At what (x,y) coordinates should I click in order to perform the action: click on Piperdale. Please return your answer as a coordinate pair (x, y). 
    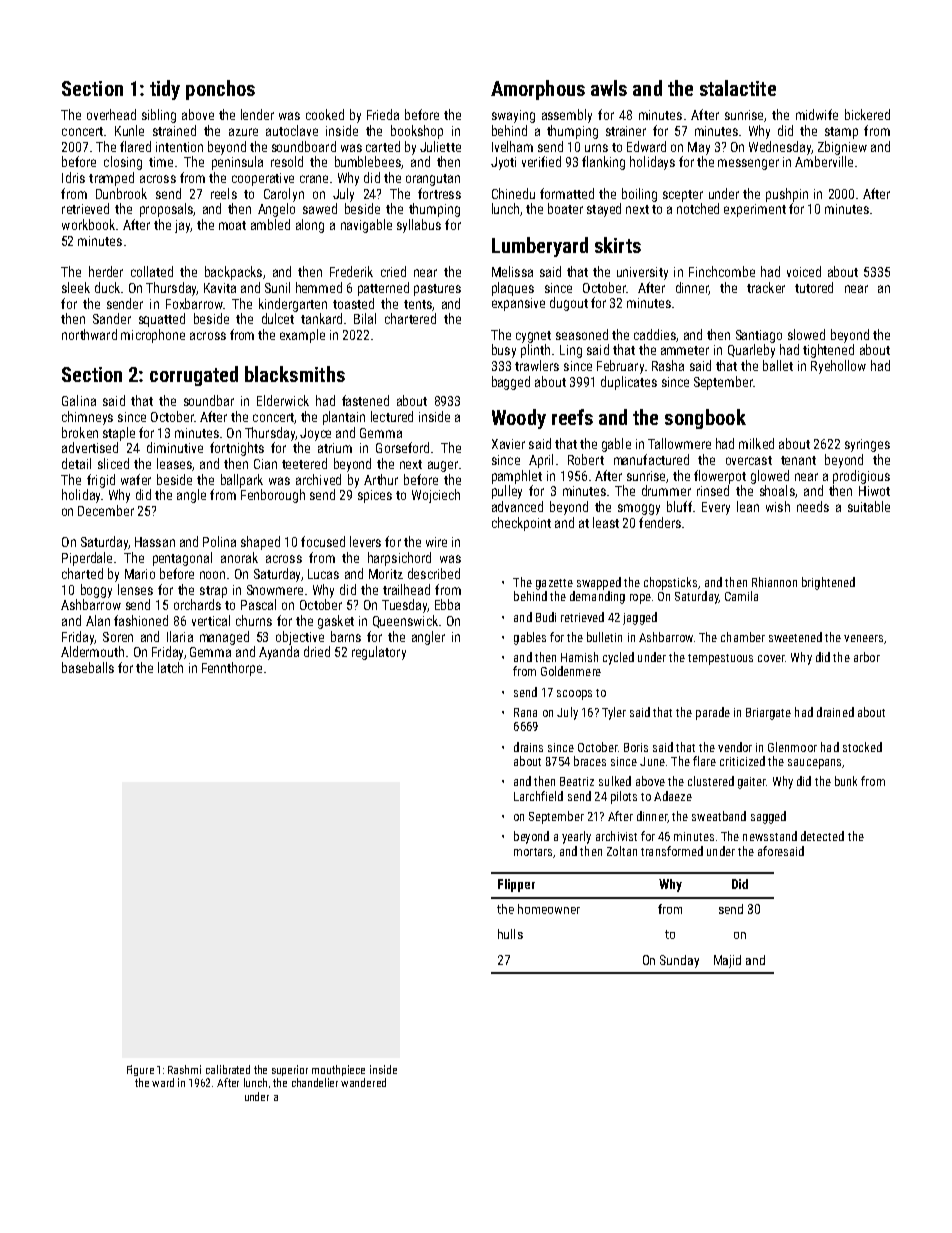
    Looking at the image, I should click on (87, 559).
